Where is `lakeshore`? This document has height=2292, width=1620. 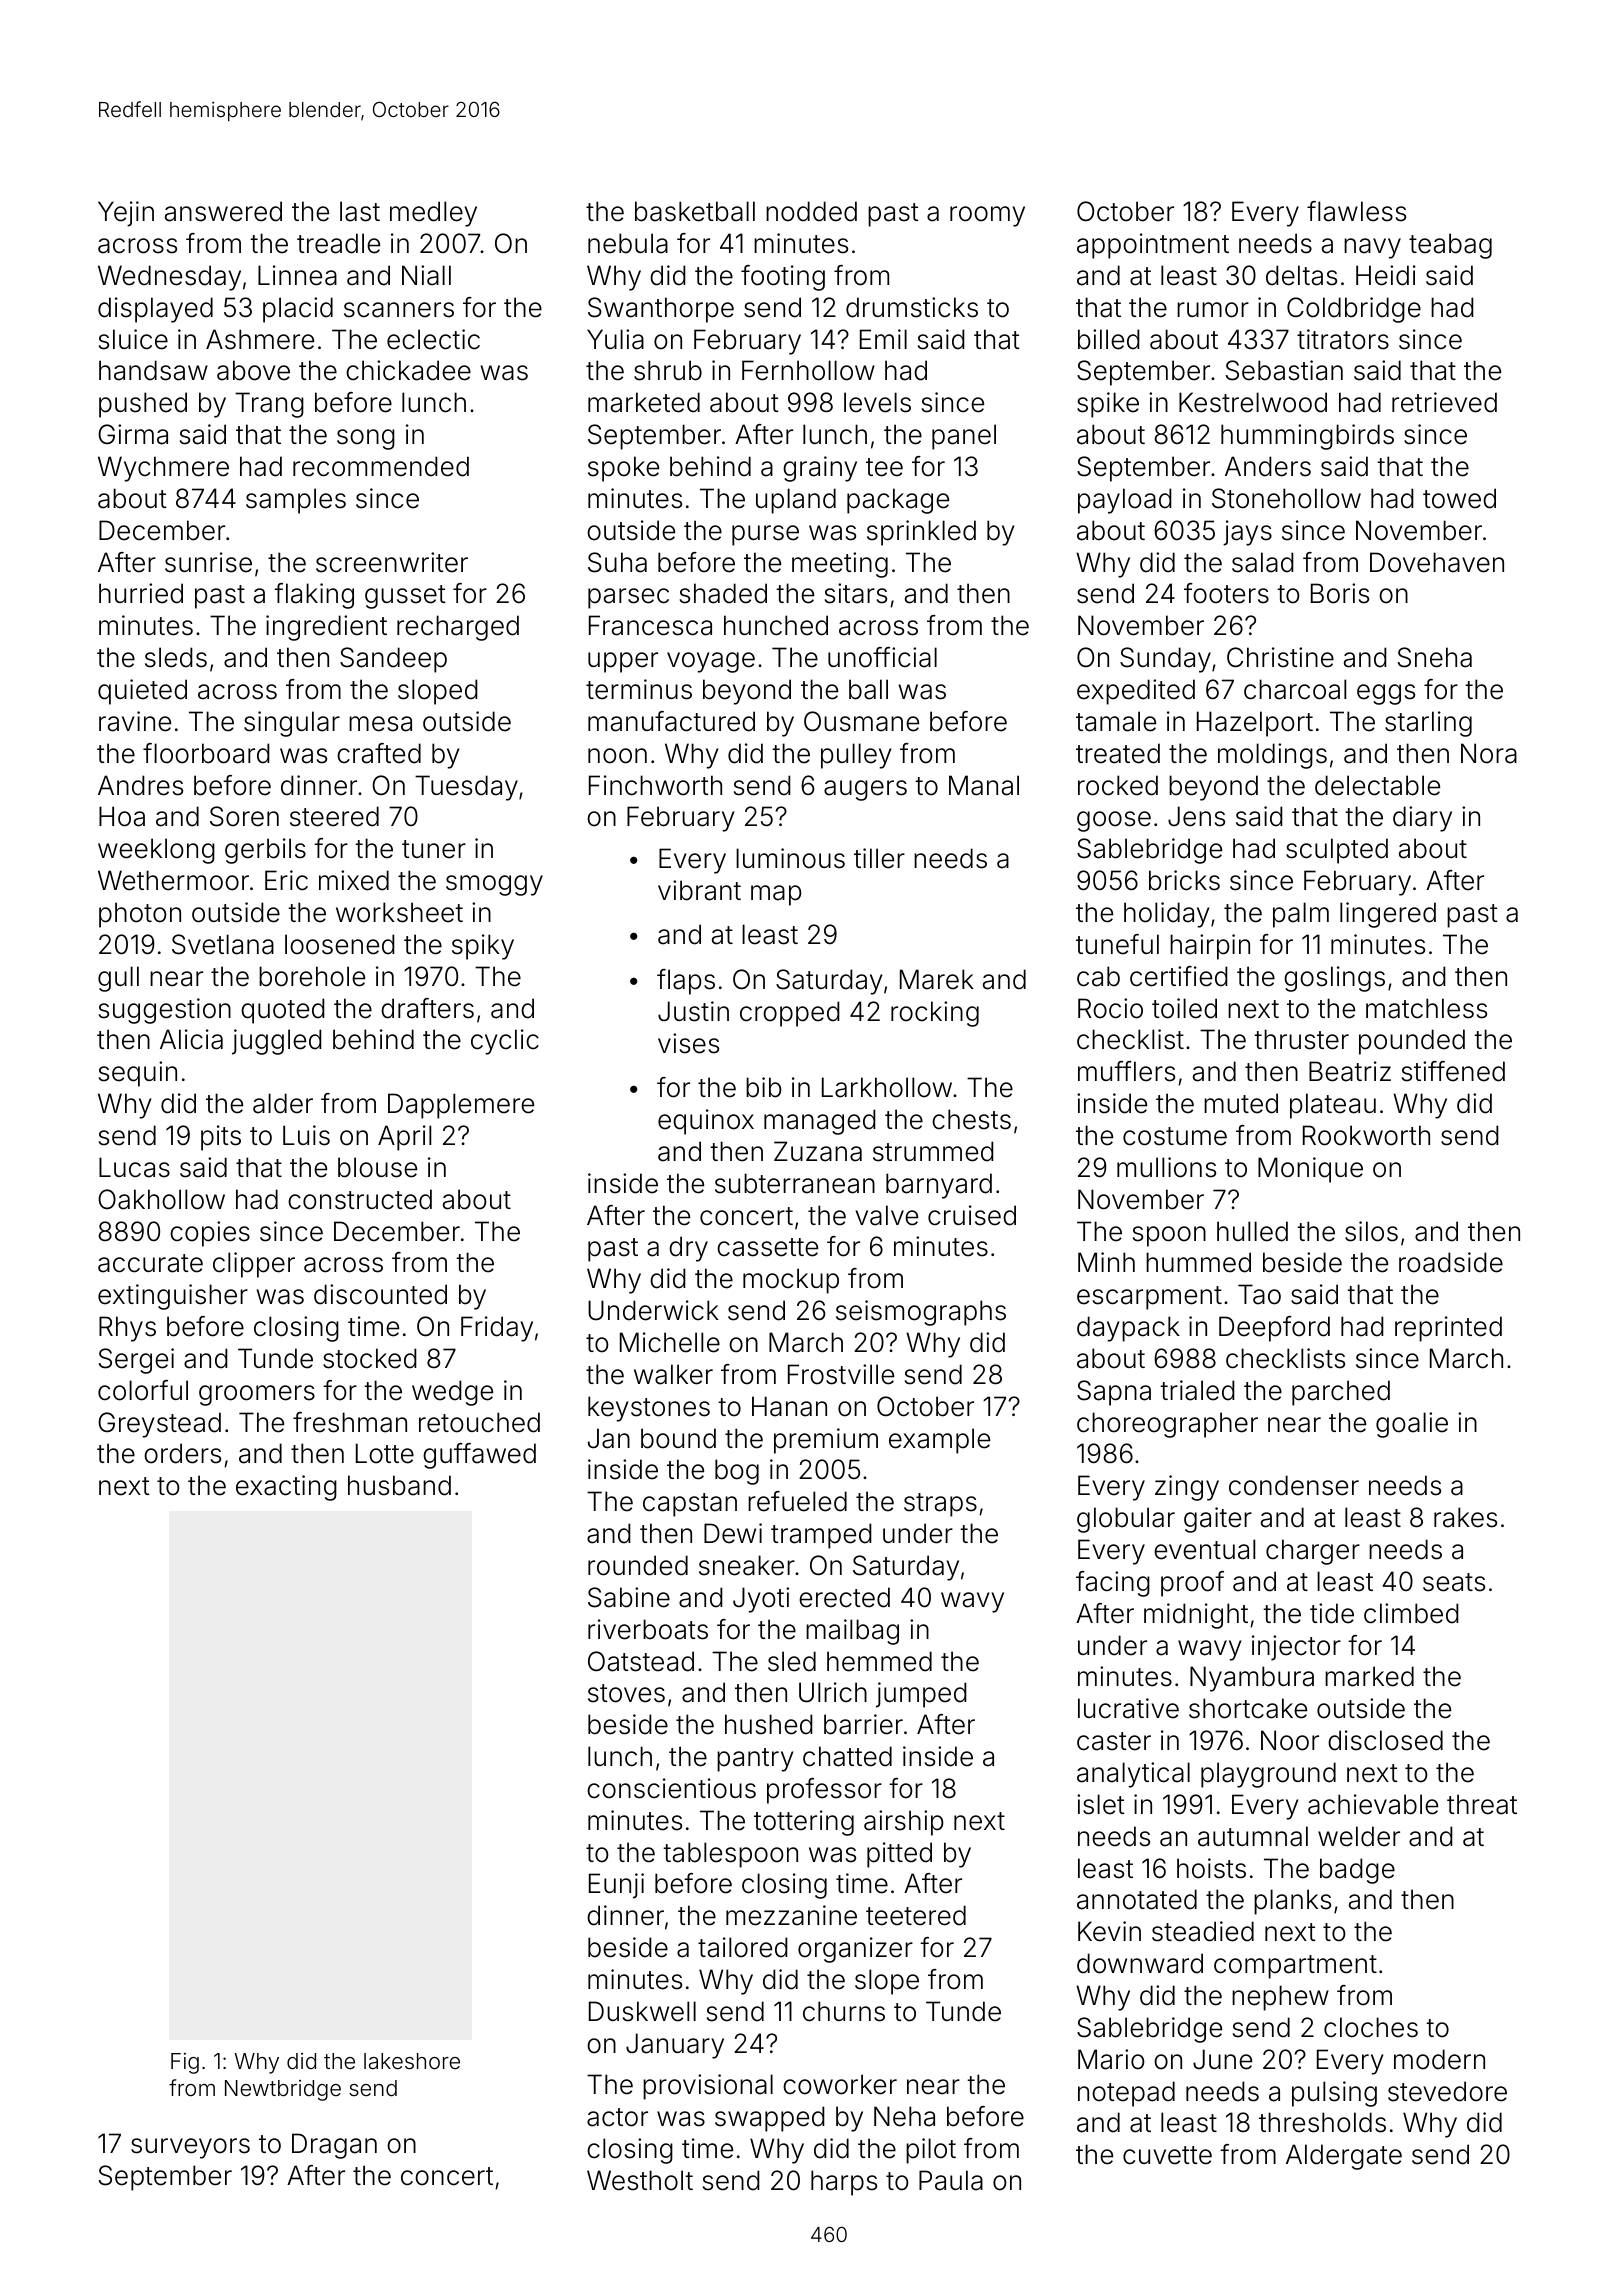 lakeshore is located at coordinates (412, 2061).
